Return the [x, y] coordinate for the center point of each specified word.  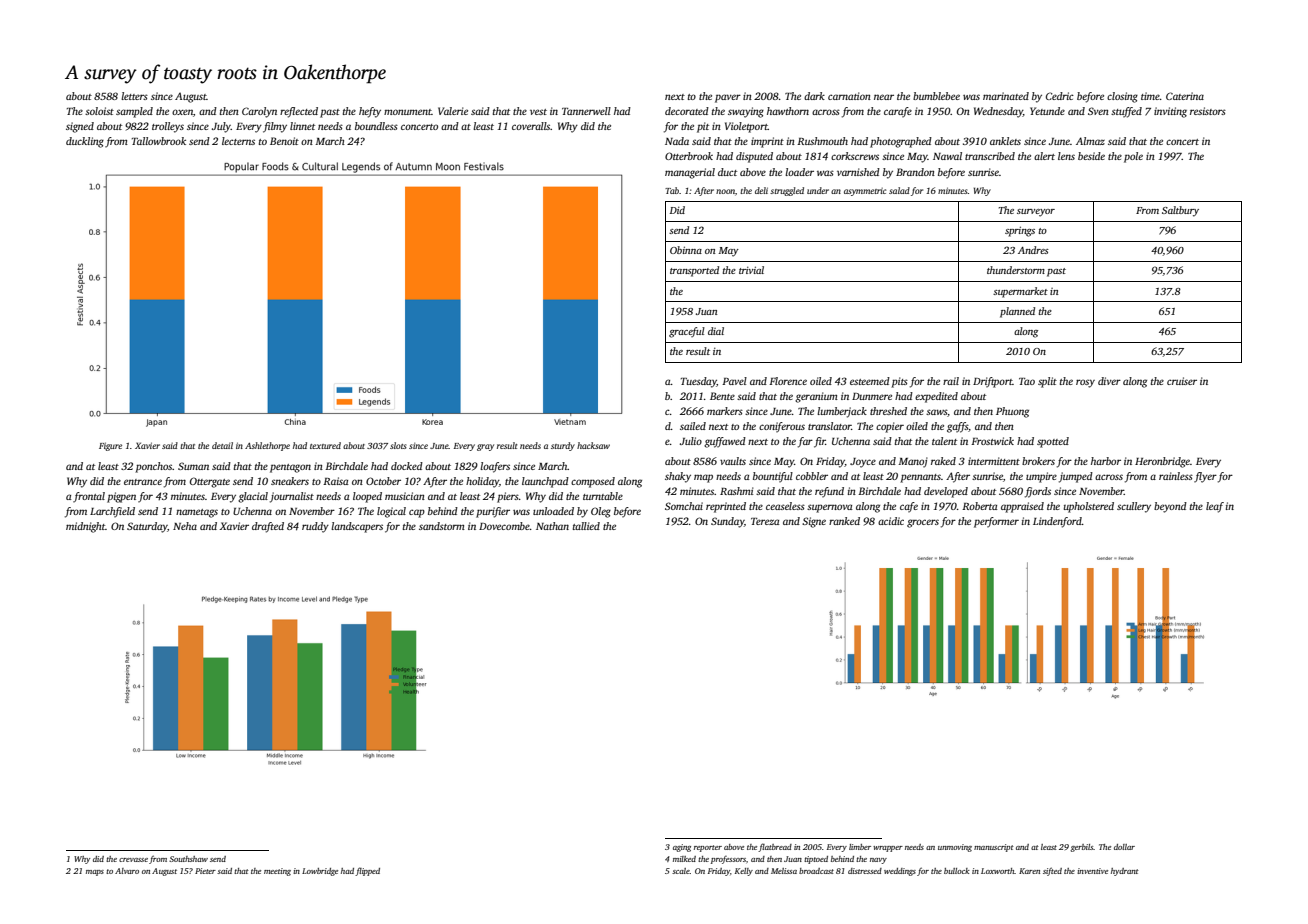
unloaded [553, 511]
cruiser [1182, 381]
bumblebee [936, 96]
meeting [277, 872]
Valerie [453, 111]
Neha [185, 526]
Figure [110, 446]
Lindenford [1057, 522]
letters [134, 96]
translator [830, 426]
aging [682, 848]
